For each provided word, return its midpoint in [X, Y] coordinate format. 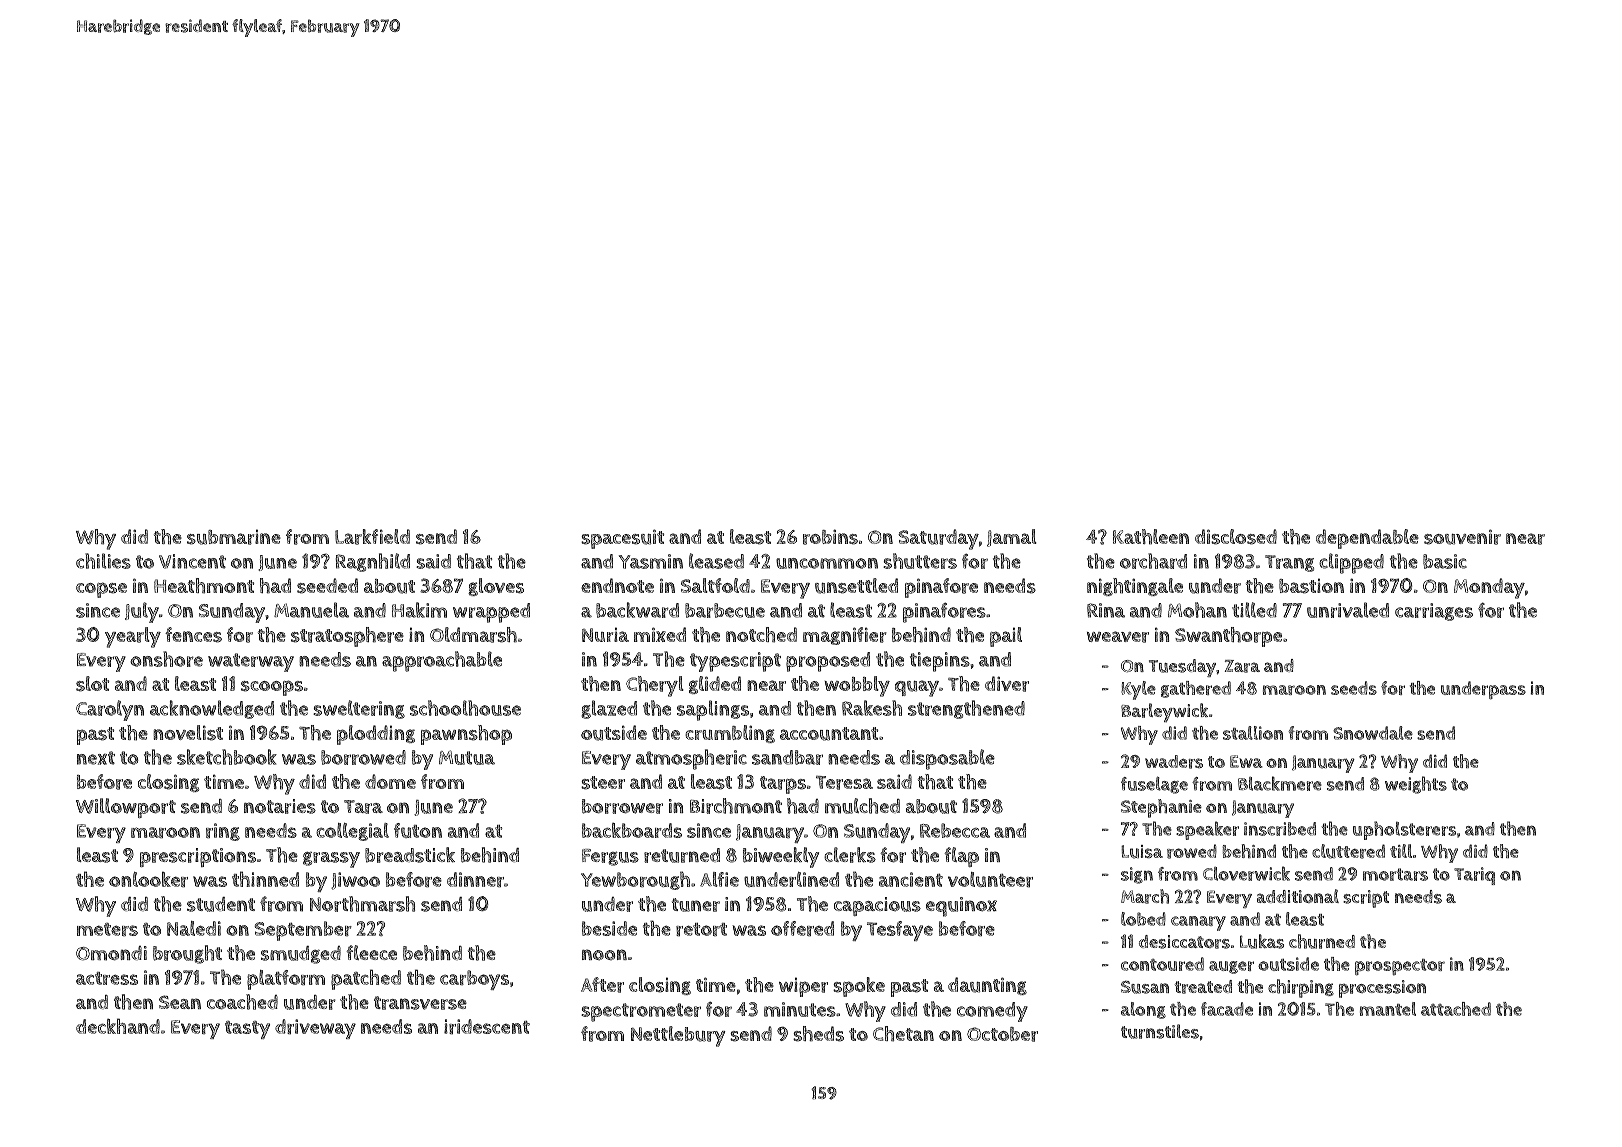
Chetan [903, 1034]
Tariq [1474, 876]
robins [830, 537]
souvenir [1462, 537]
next [96, 758]
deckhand [118, 1026]
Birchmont [736, 806]
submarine [234, 537]
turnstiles [1160, 1031]
